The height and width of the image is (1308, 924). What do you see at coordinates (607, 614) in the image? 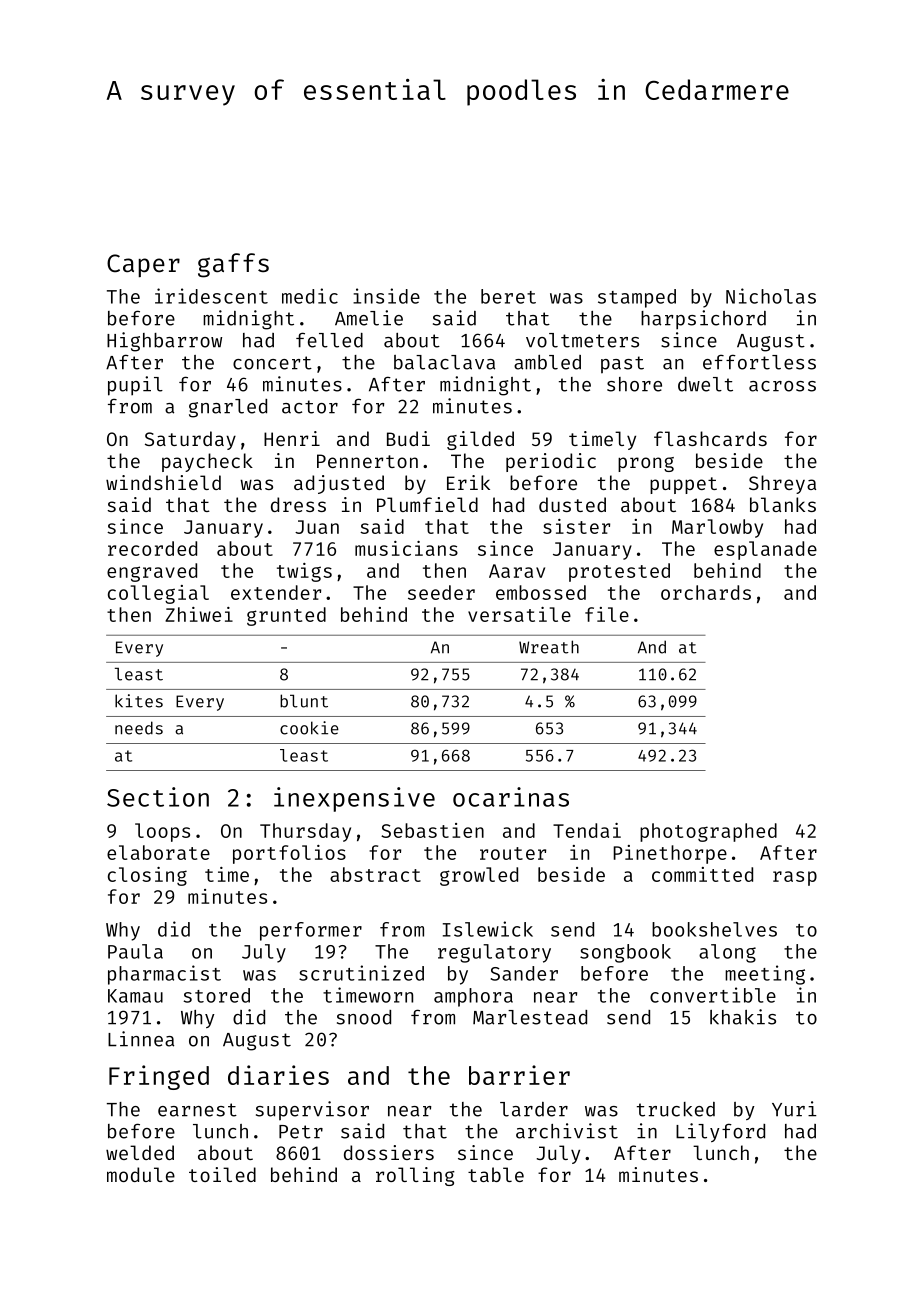
I see `file` at bounding box center [607, 614].
